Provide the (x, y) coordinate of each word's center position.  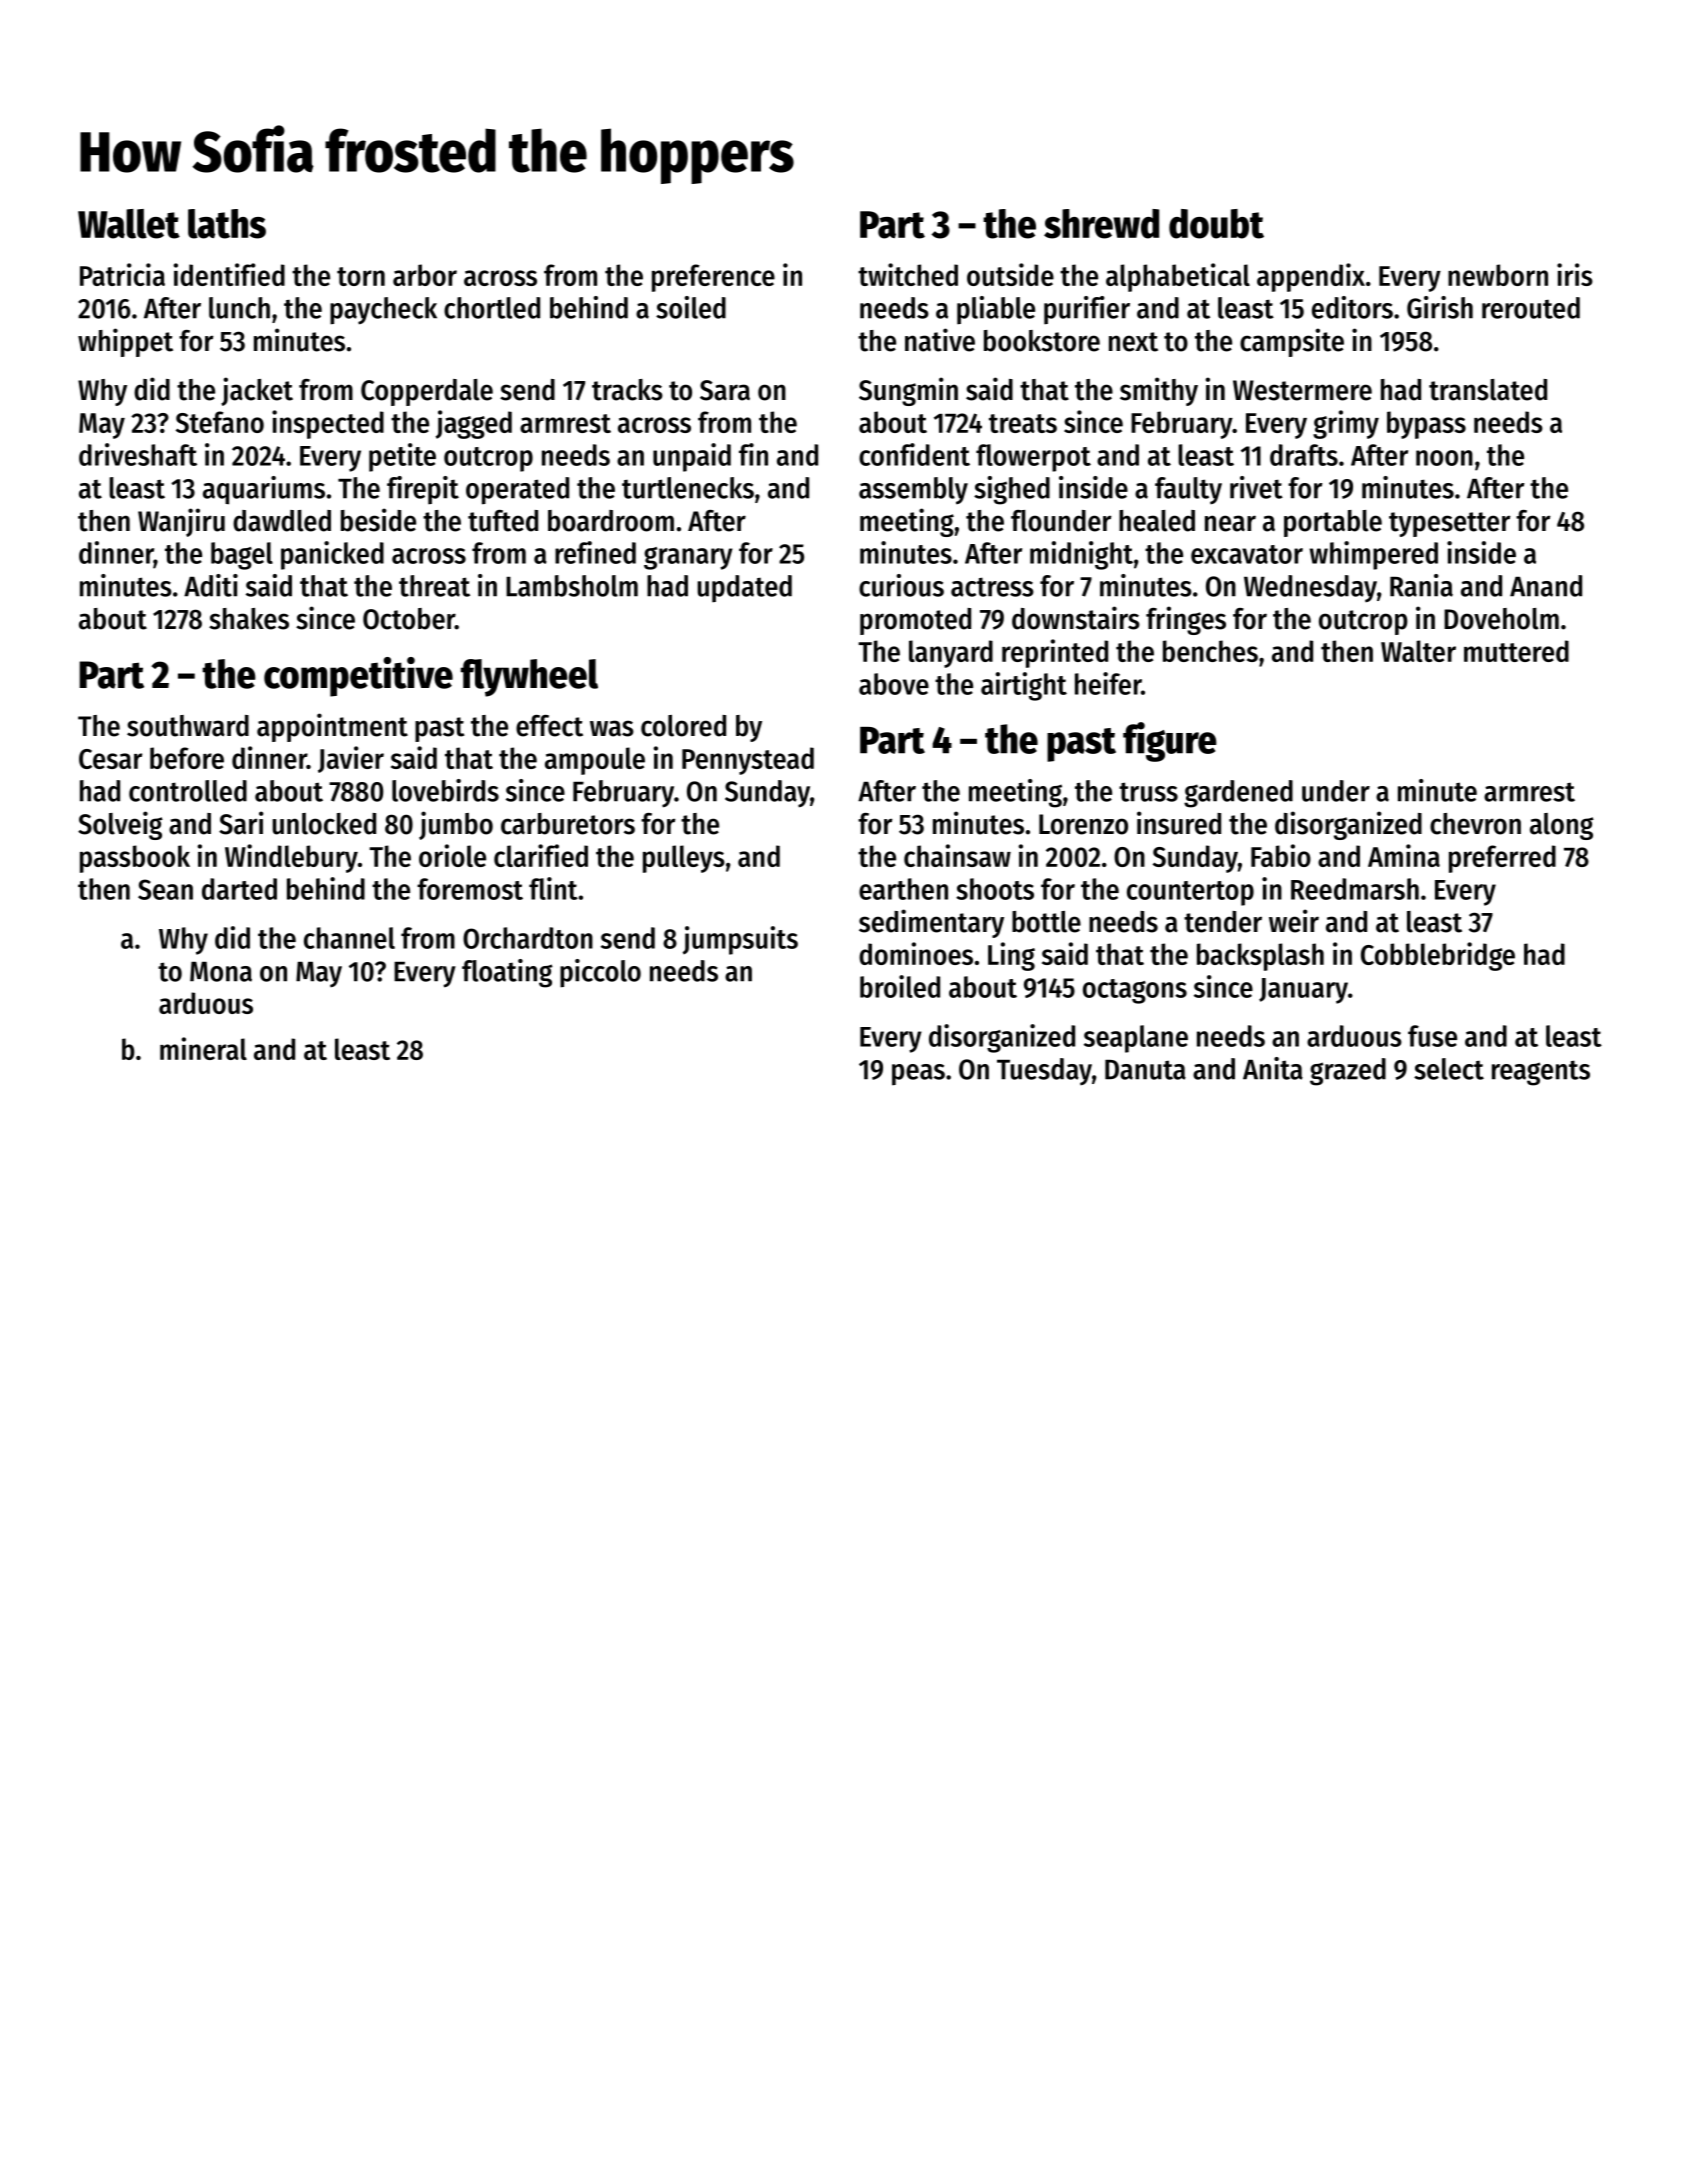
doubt (1216, 224)
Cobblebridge (1438, 956)
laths (227, 224)
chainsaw (957, 855)
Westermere (1302, 390)
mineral (203, 1048)
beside (378, 520)
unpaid (692, 457)
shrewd (1101, 224)
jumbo (456, 825)
